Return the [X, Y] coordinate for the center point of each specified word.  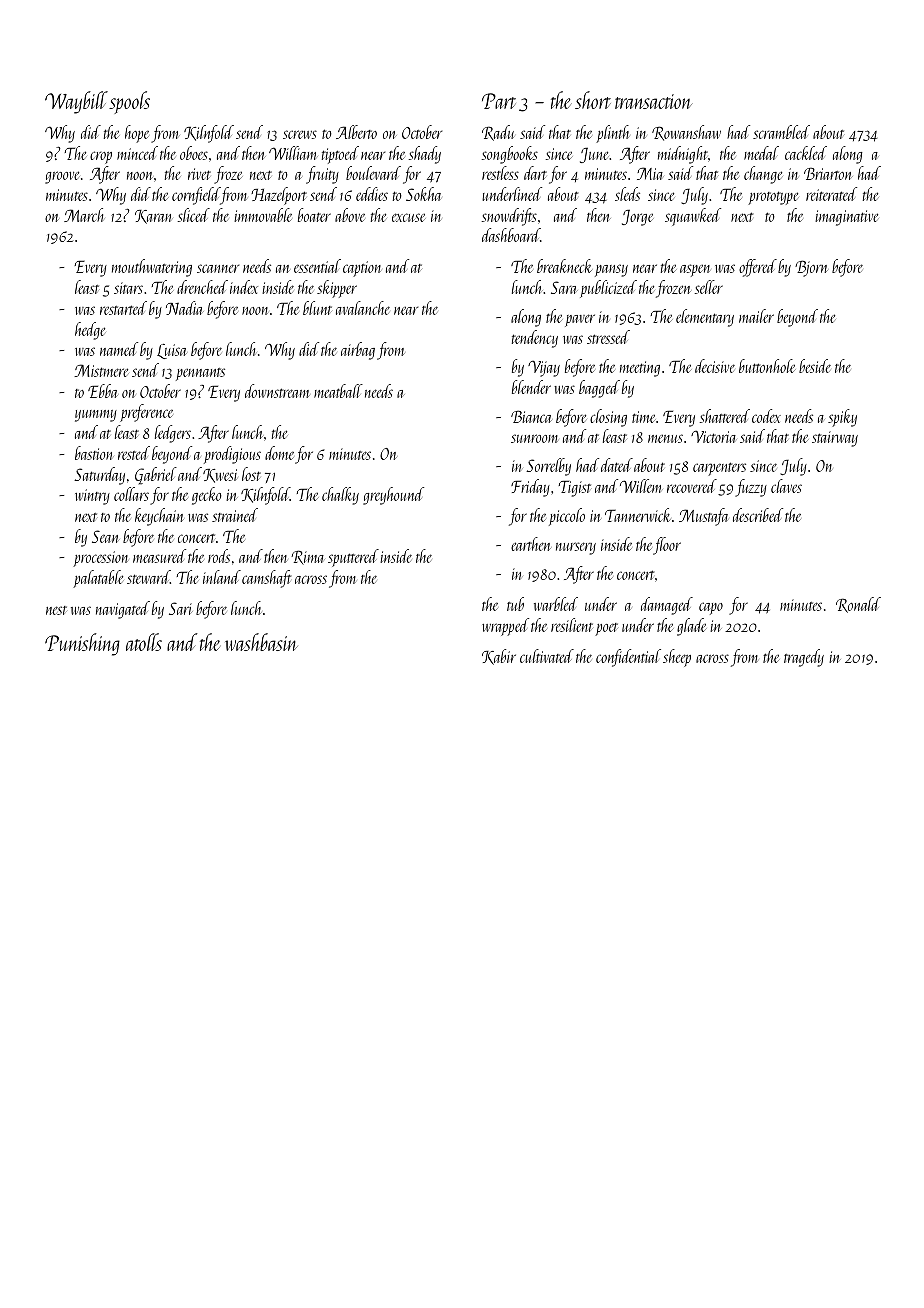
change [763, 175]
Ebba [103, 391]
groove [62, 177]
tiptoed [340, 155]
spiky [842, 418]
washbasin [261, 642]
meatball [338, 391]
